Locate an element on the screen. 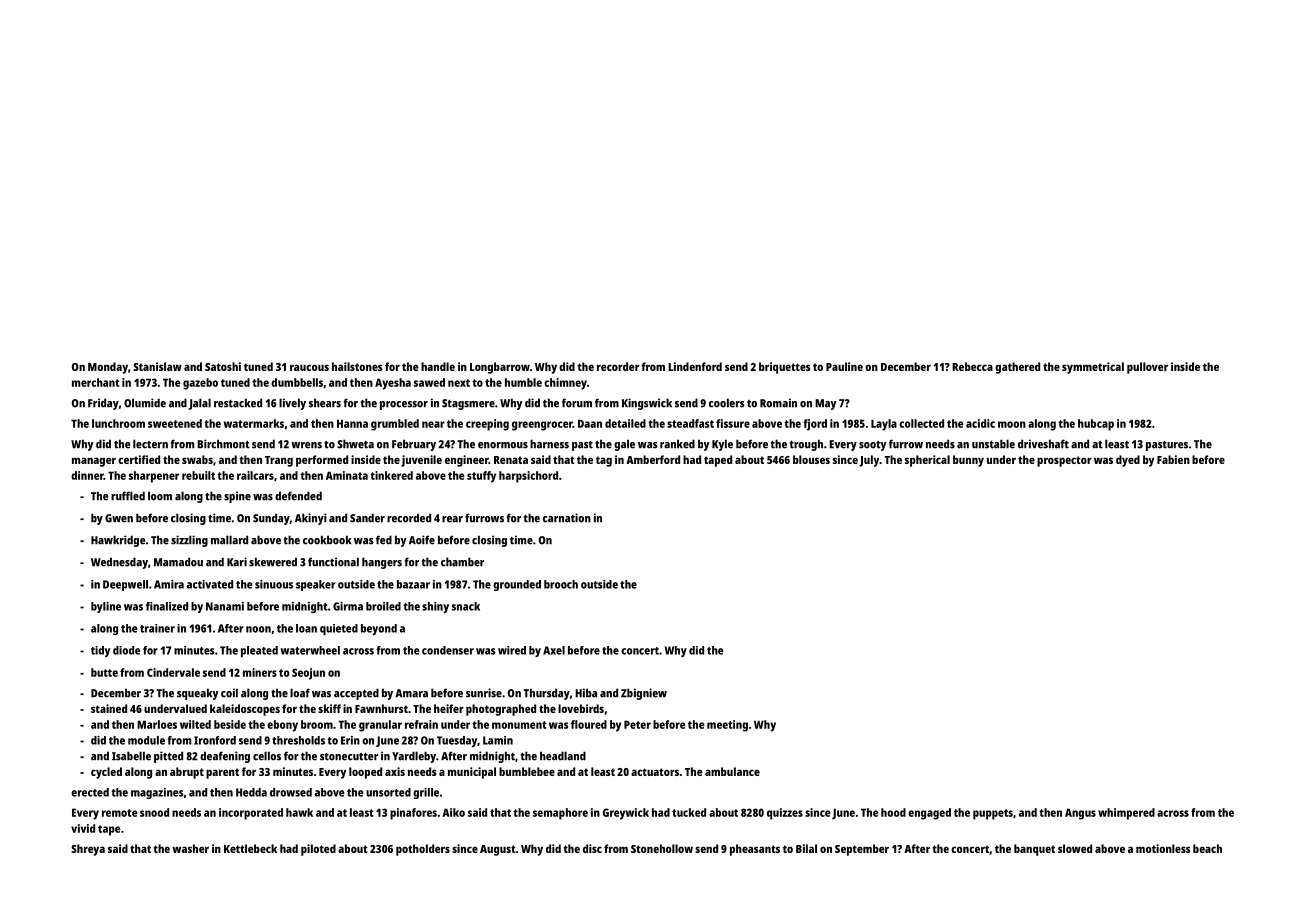  shiny is located at coordinates (435, 607).
